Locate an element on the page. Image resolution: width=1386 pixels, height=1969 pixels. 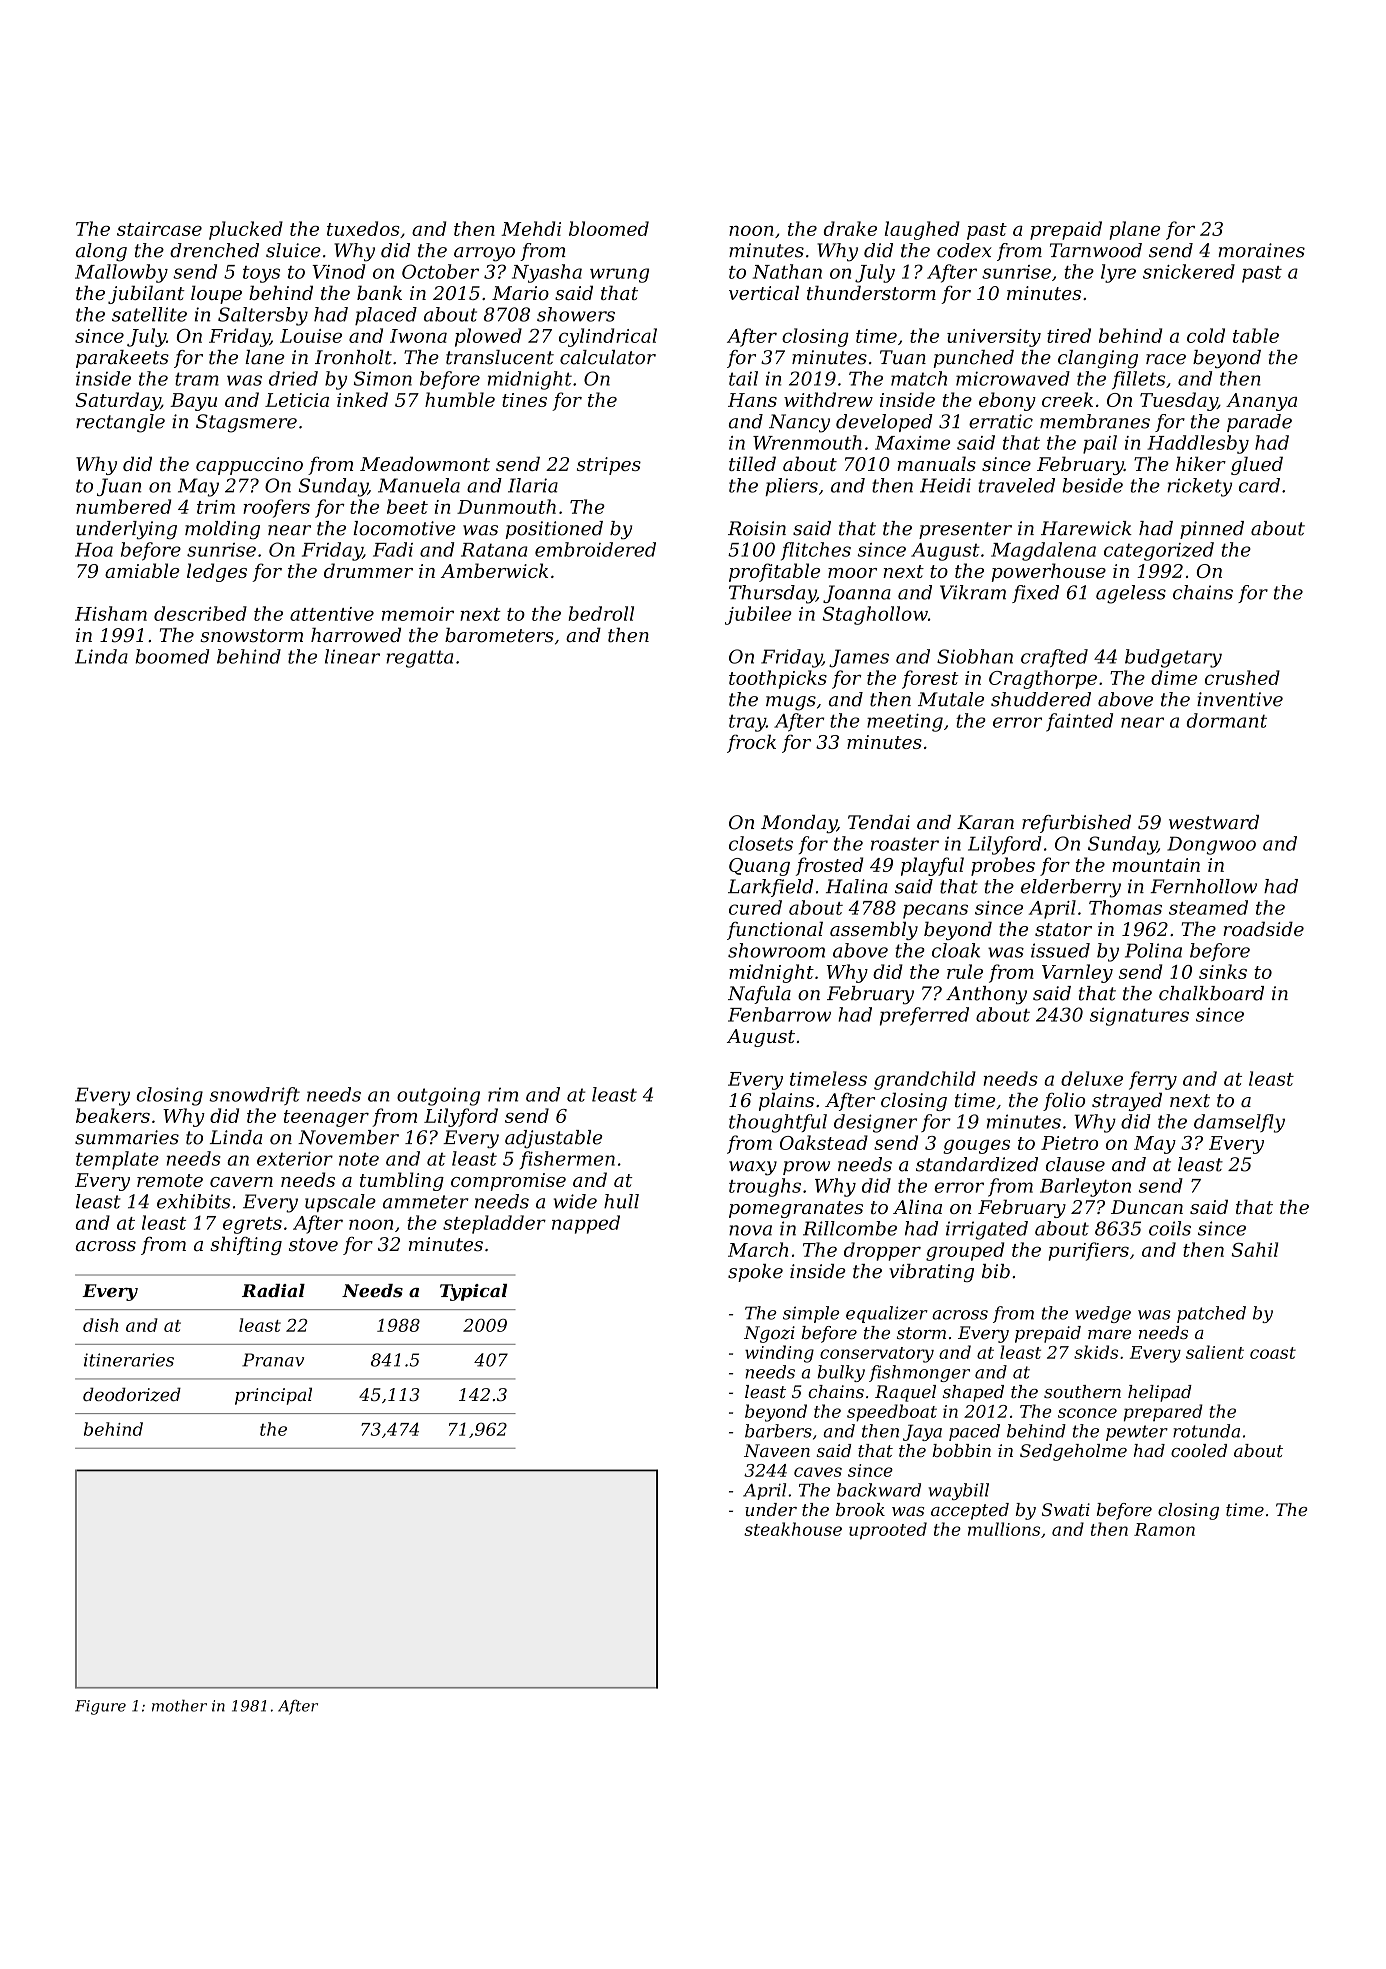
uprooted is located at coordinates (888, 1531).
